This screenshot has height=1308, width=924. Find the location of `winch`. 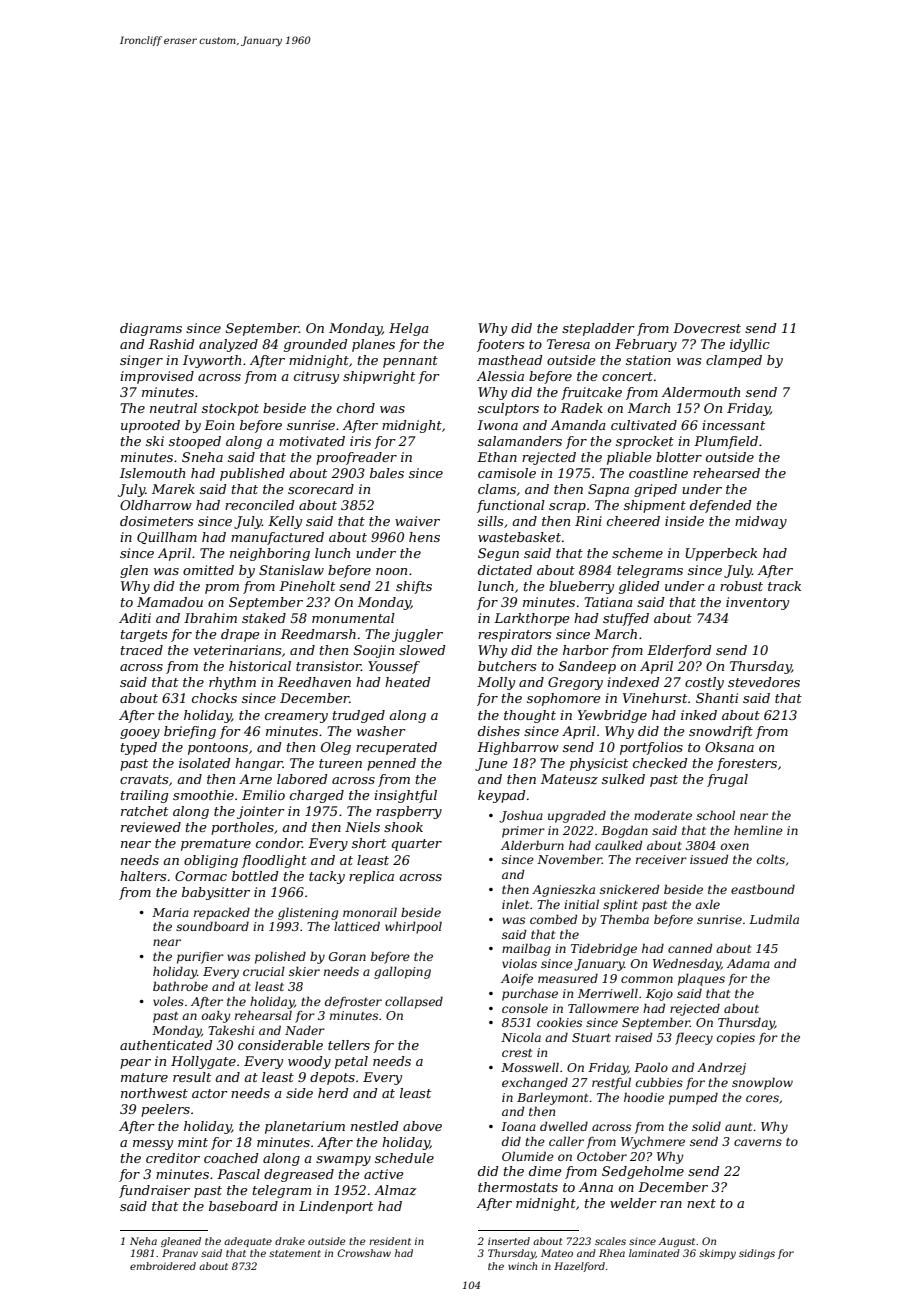

winch is located at coordinates (522, 1266).
